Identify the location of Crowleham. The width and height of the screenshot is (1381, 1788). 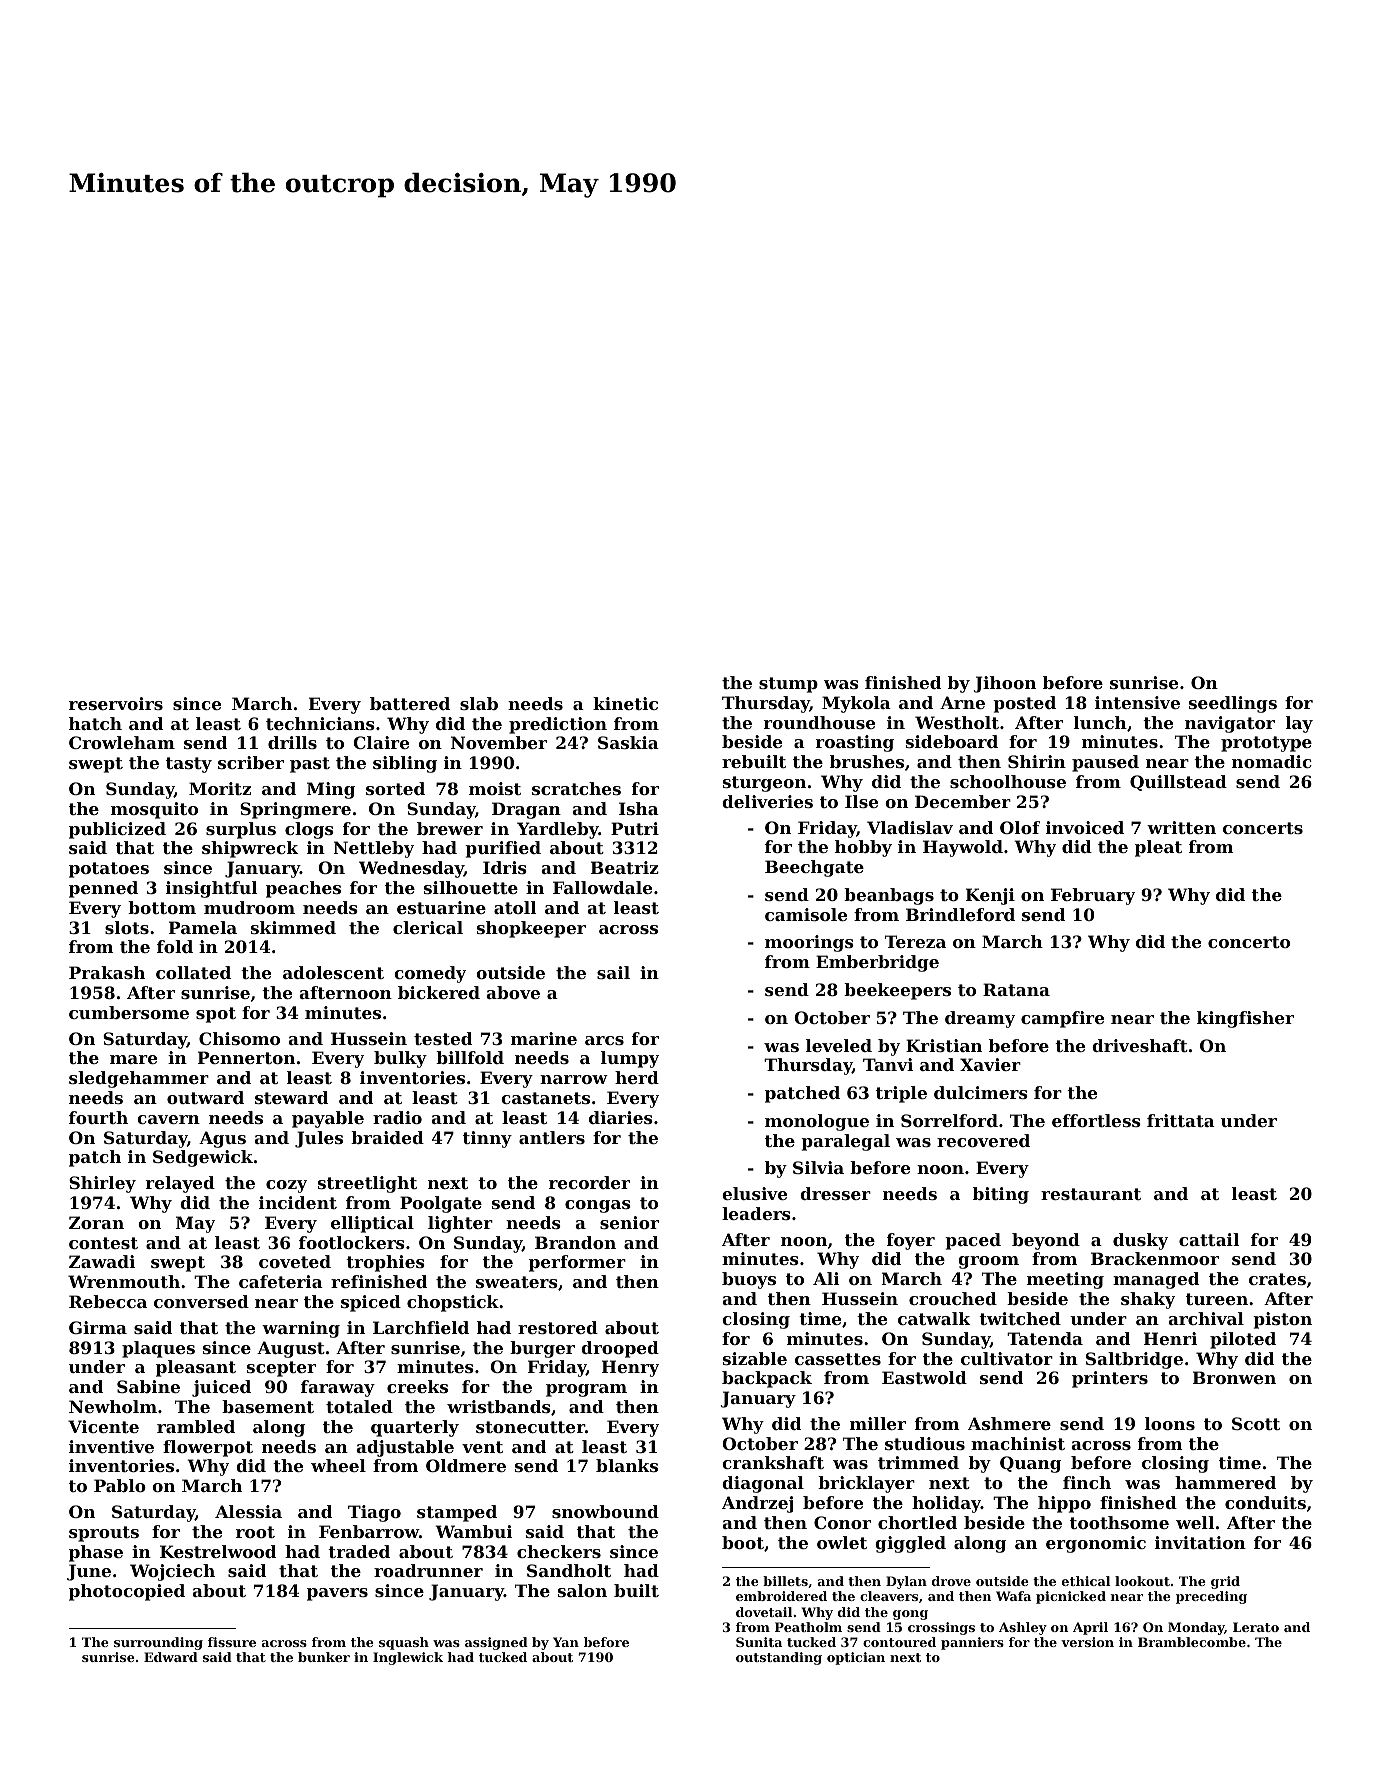
(122, 742).
